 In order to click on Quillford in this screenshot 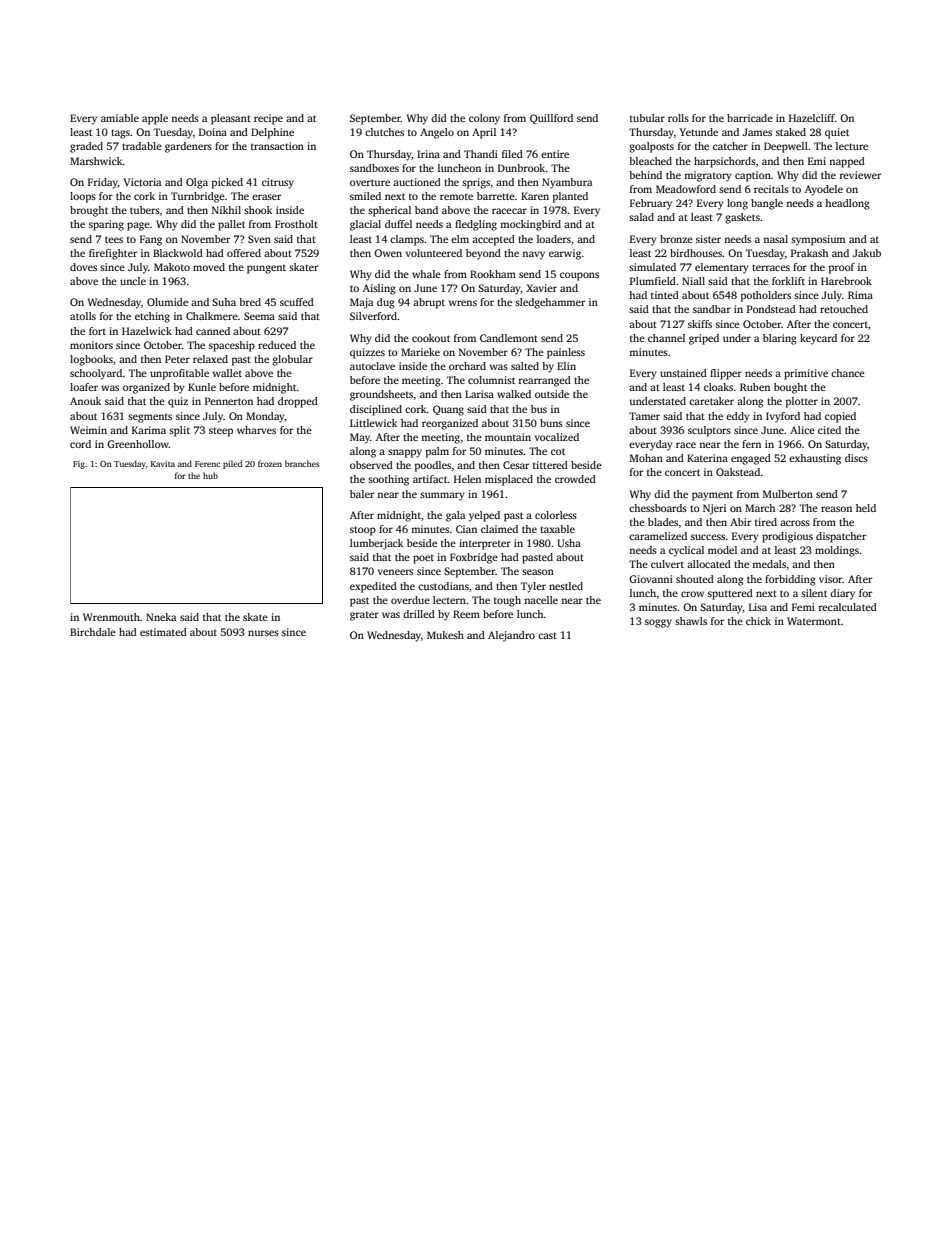, I will do `click(551, 119)`.
